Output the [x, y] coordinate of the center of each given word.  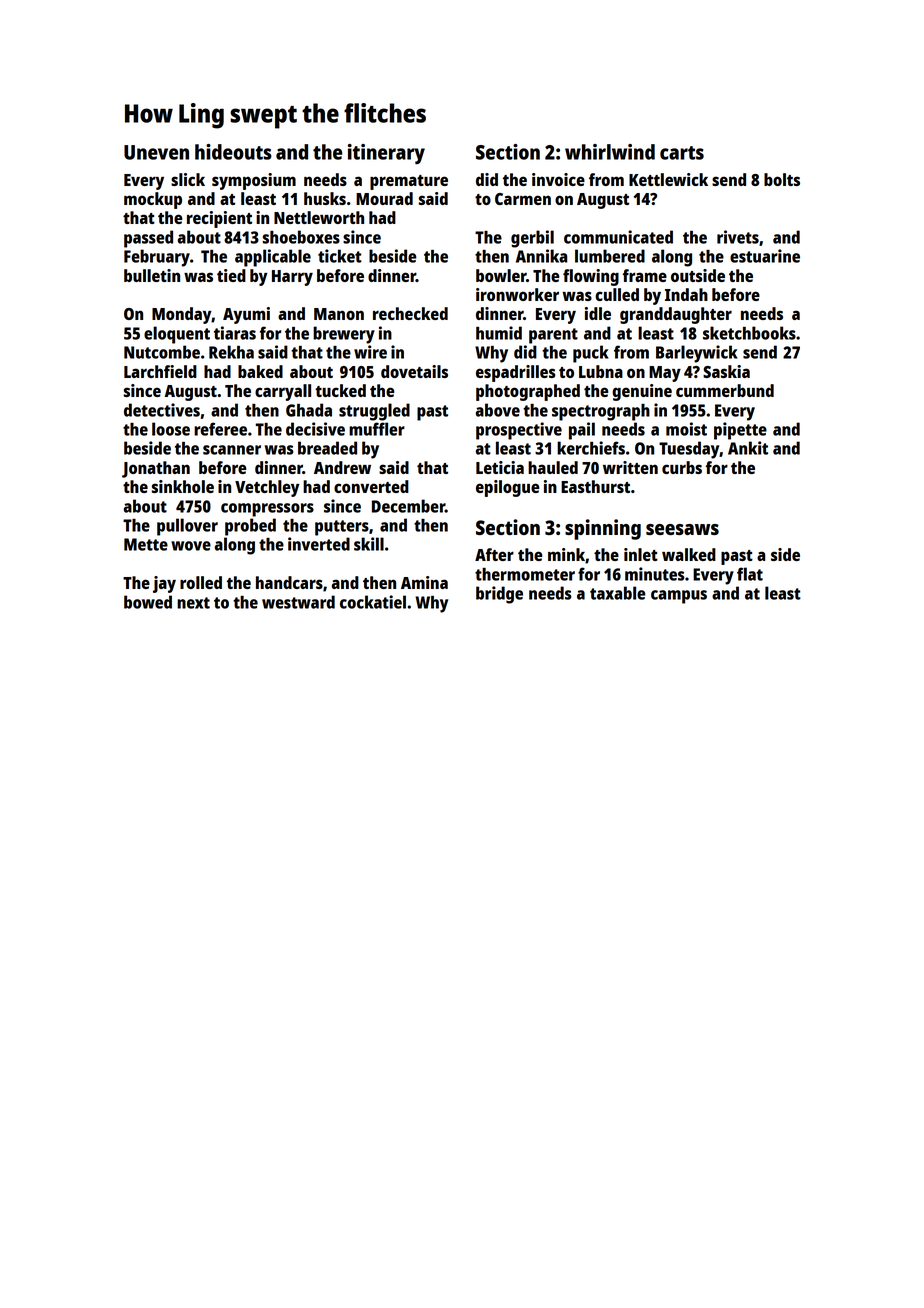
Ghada [309, 410]
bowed [148, 602]
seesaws [682, 529]
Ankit [748, 448]
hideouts [233, 152]
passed [148, 239]
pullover [187, 527]
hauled [553, 467]
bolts [782, 179]
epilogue [507, 488]
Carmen [523, 199]
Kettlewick [668, 179]
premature [409, 182]
